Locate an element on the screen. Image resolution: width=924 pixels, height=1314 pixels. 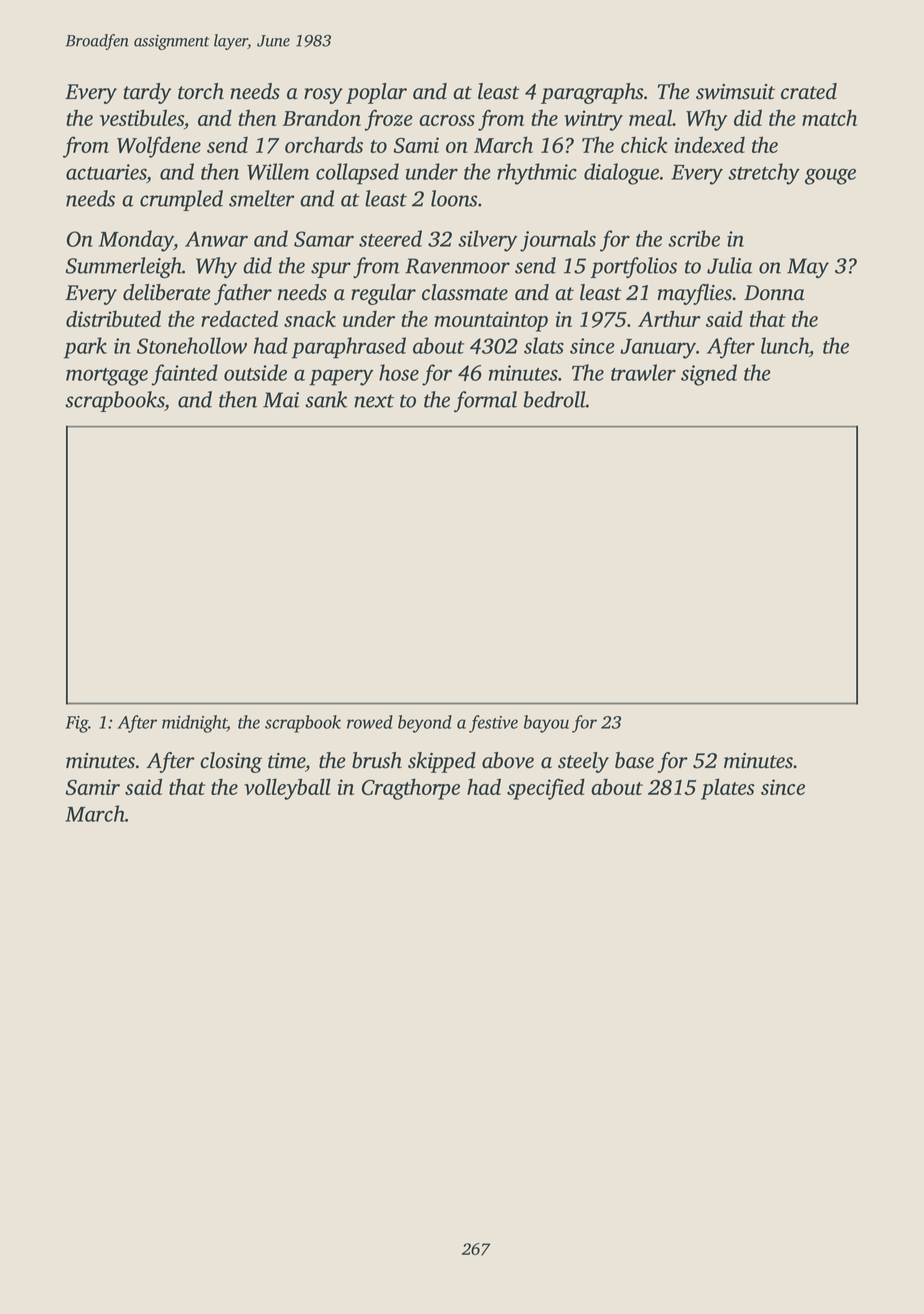
crated is located at coordinates (809, 91).
